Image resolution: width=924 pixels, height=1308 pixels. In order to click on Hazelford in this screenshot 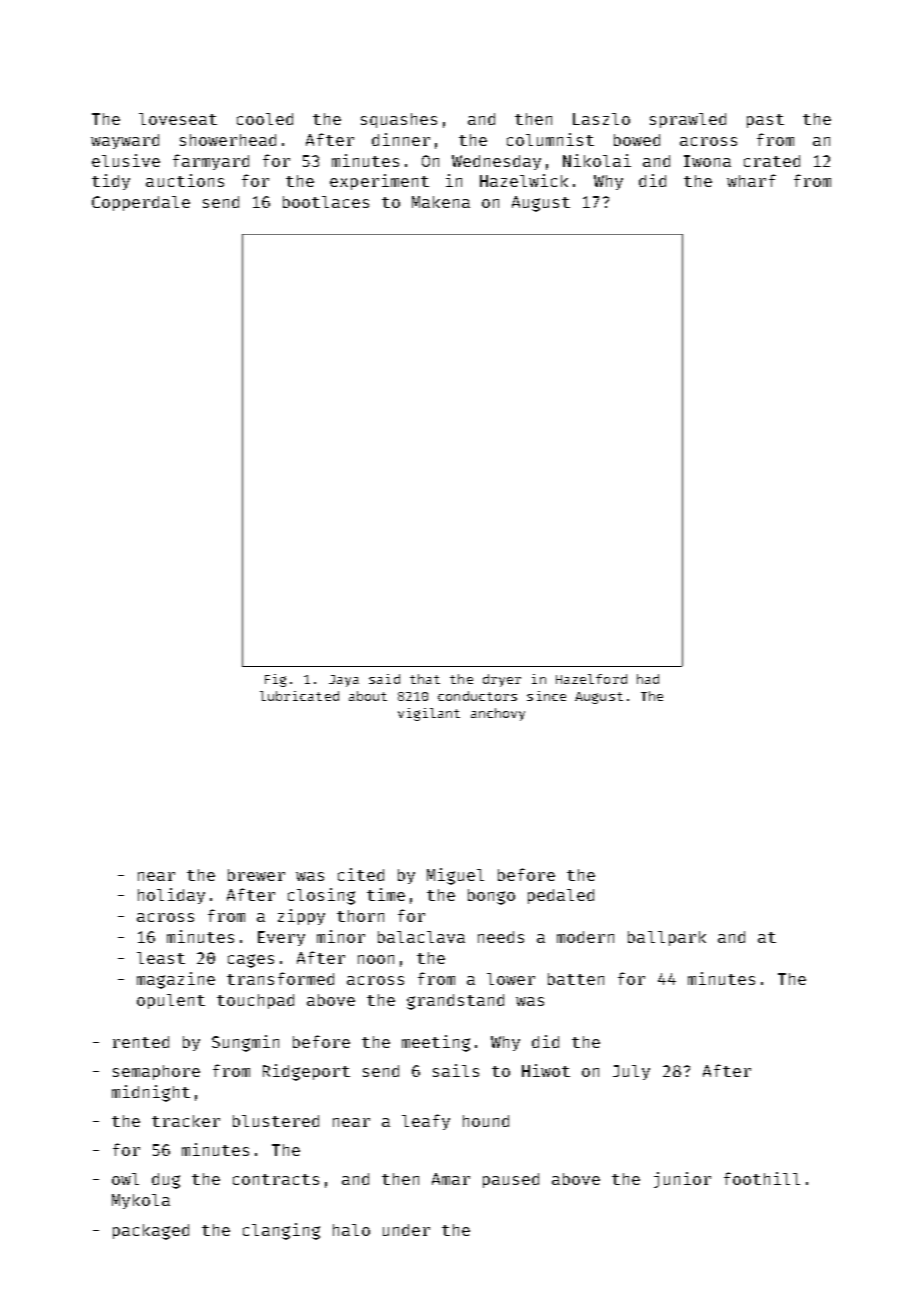, I will do `click(591, 679)`.
